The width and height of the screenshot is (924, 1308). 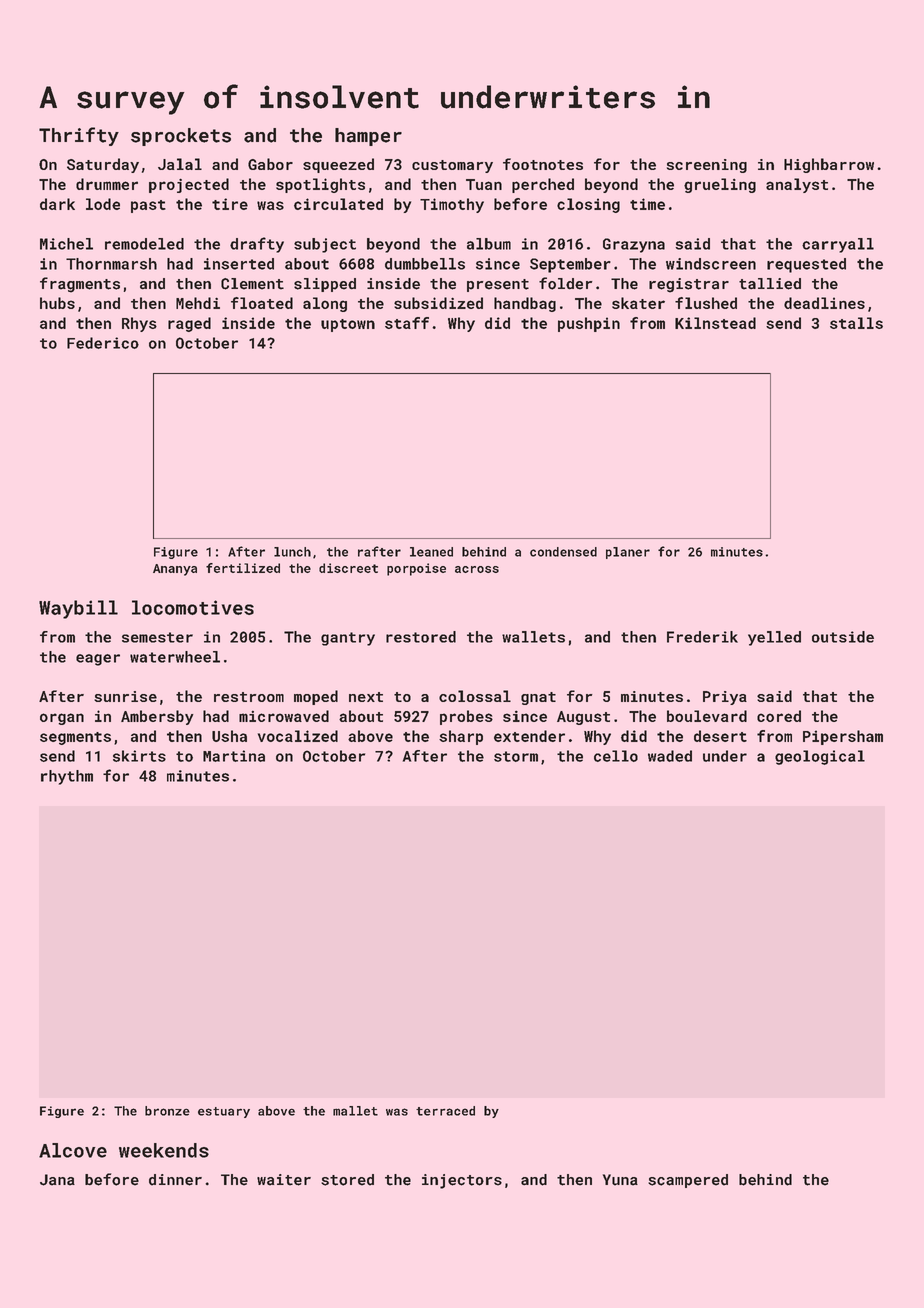 What do you see at coordinates (484, 184) in the screenshot?
I see `Tuan` at bounding box center [484, 184].
